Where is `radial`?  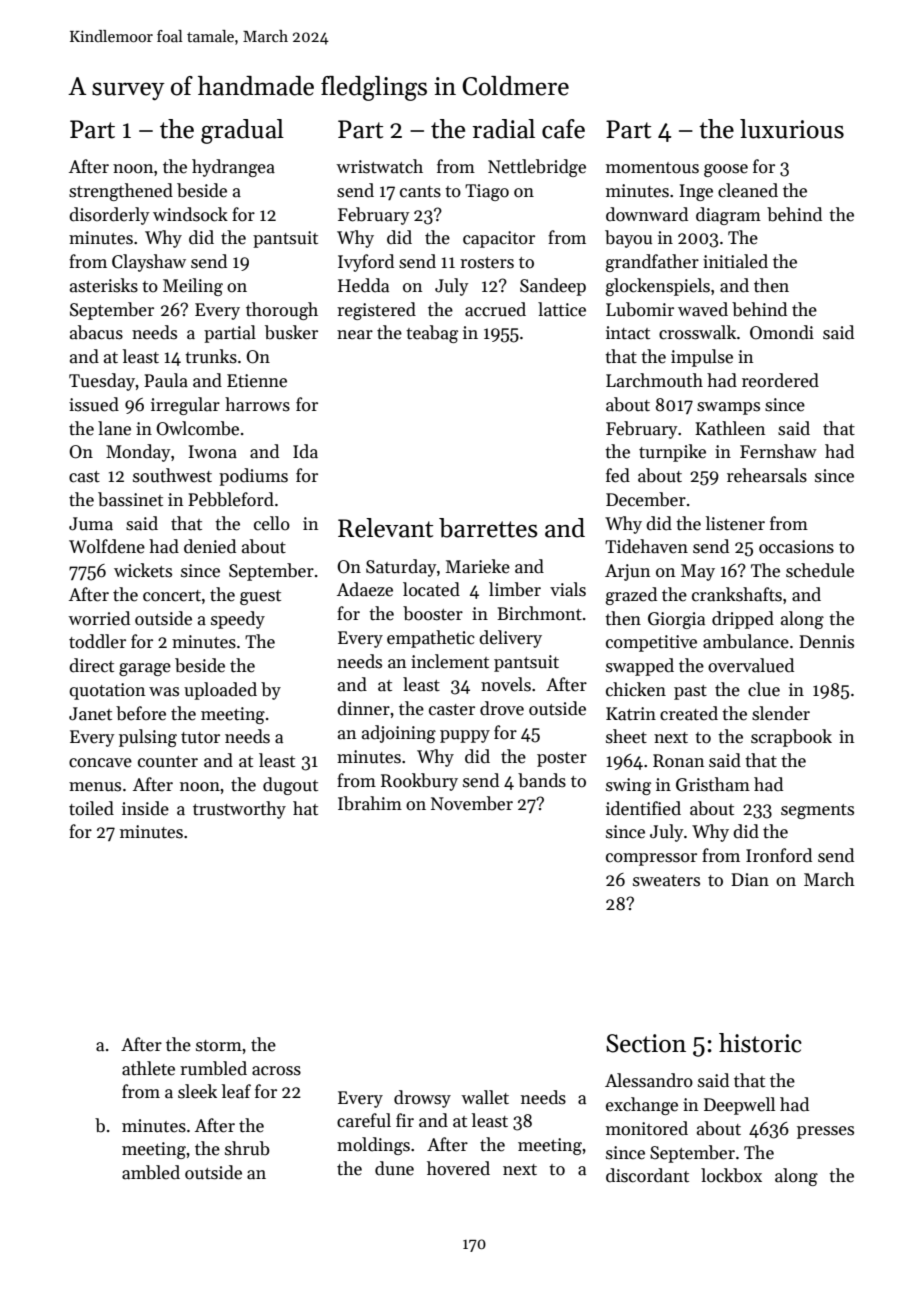
radial is located at coordinates (503, 129).
